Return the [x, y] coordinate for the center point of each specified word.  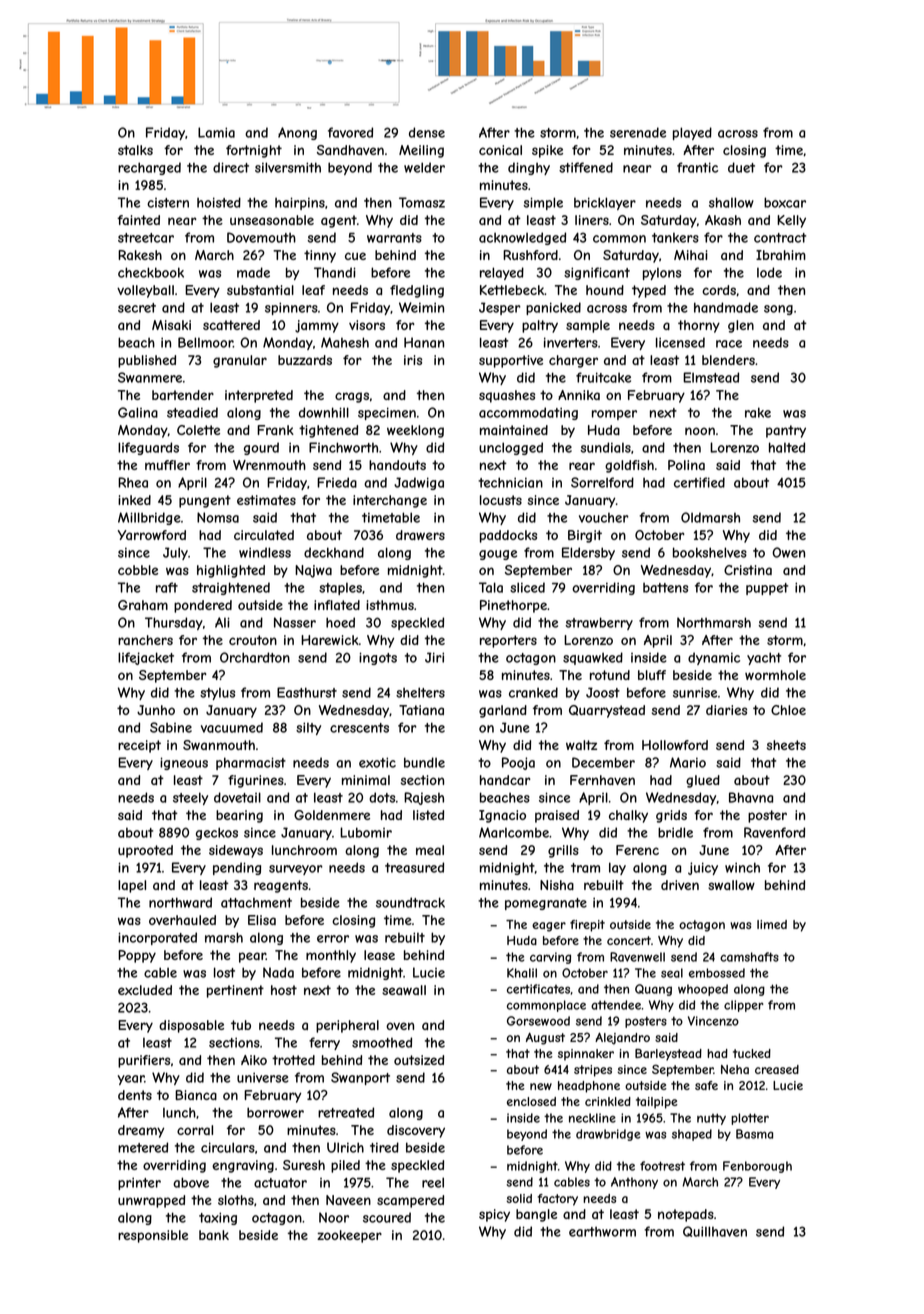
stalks [135, 150]
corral [195, 1130]
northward [180, 902]
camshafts [749, 957]
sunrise [695, 692]
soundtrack [410, 902]
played [692, 133]
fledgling [417, 291]
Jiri [434, 657]
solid [519, 1198]
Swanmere [150, 377]
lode [769, 272]
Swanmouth [219, 745]
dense [427, 132]
